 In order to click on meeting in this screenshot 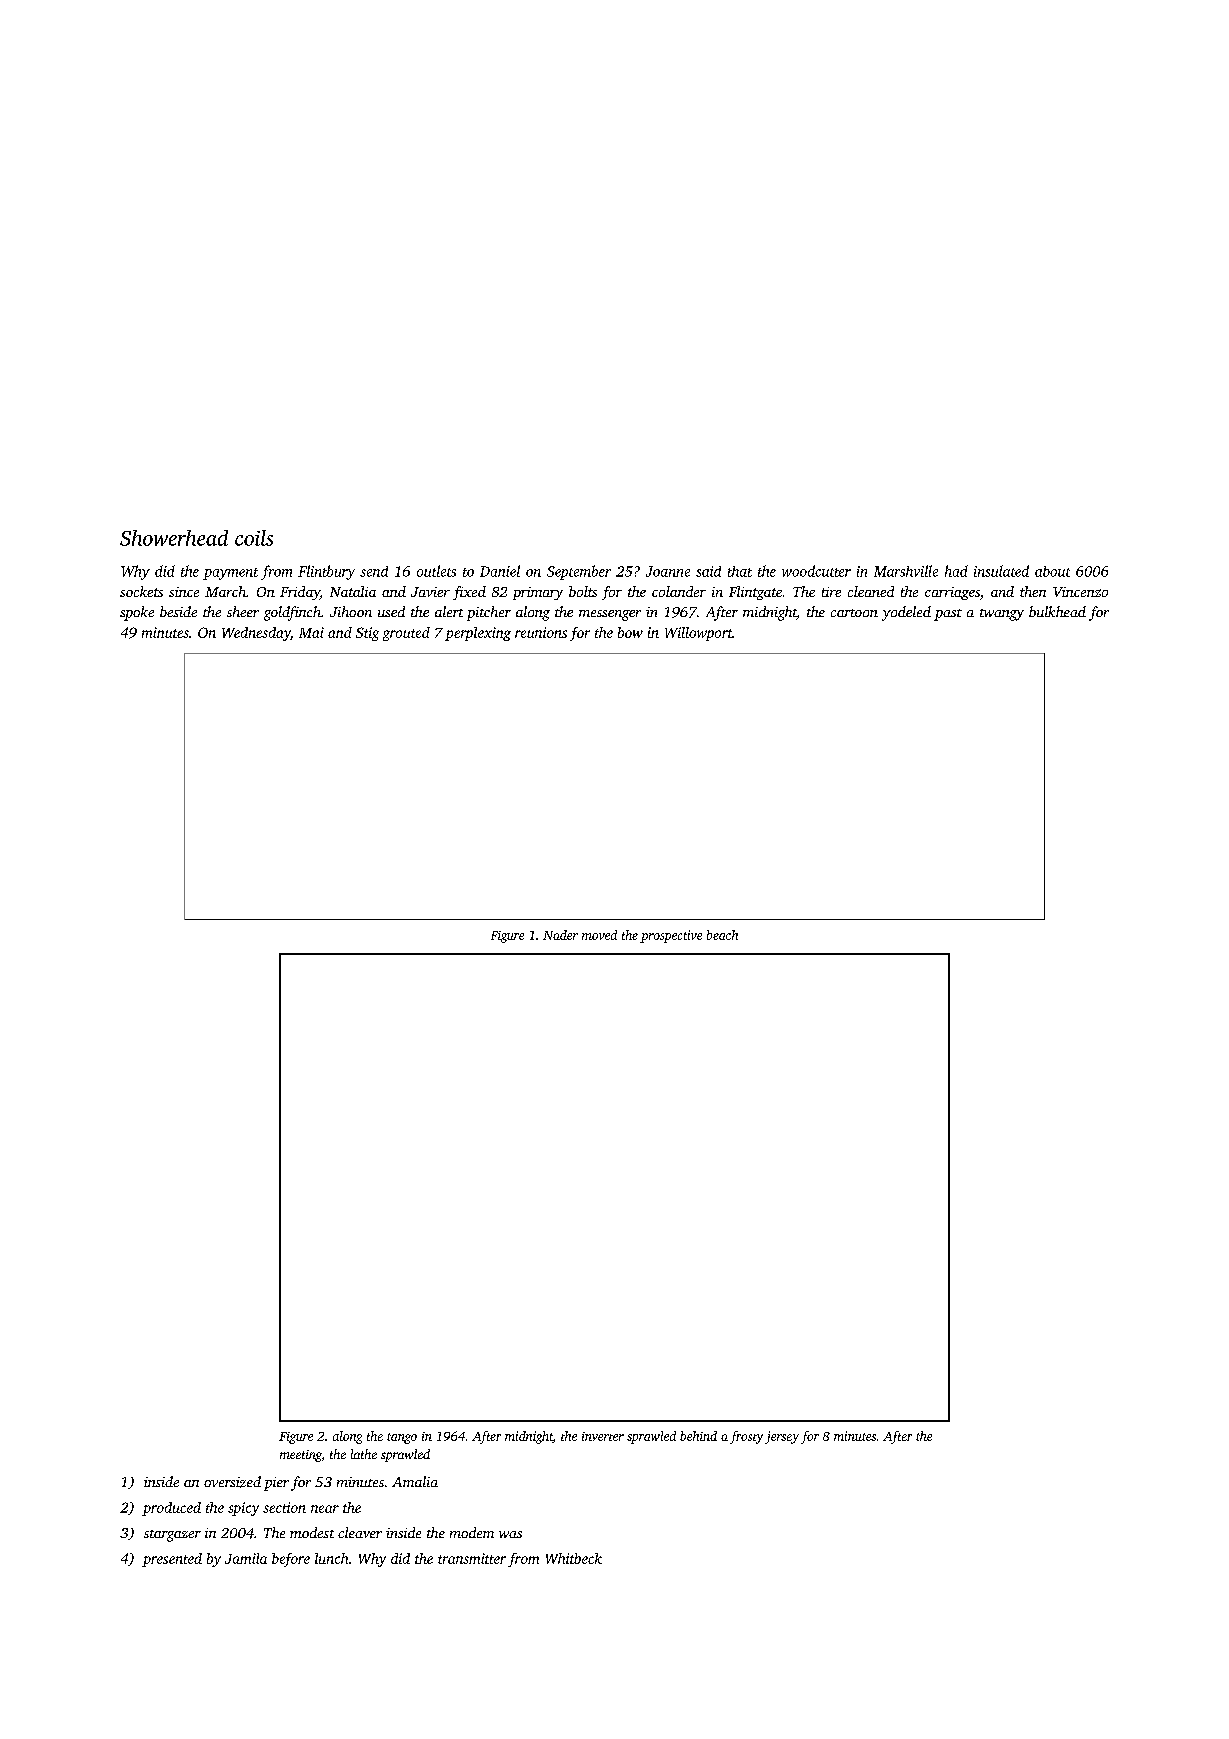, I will do `click(301, 1456)`.
